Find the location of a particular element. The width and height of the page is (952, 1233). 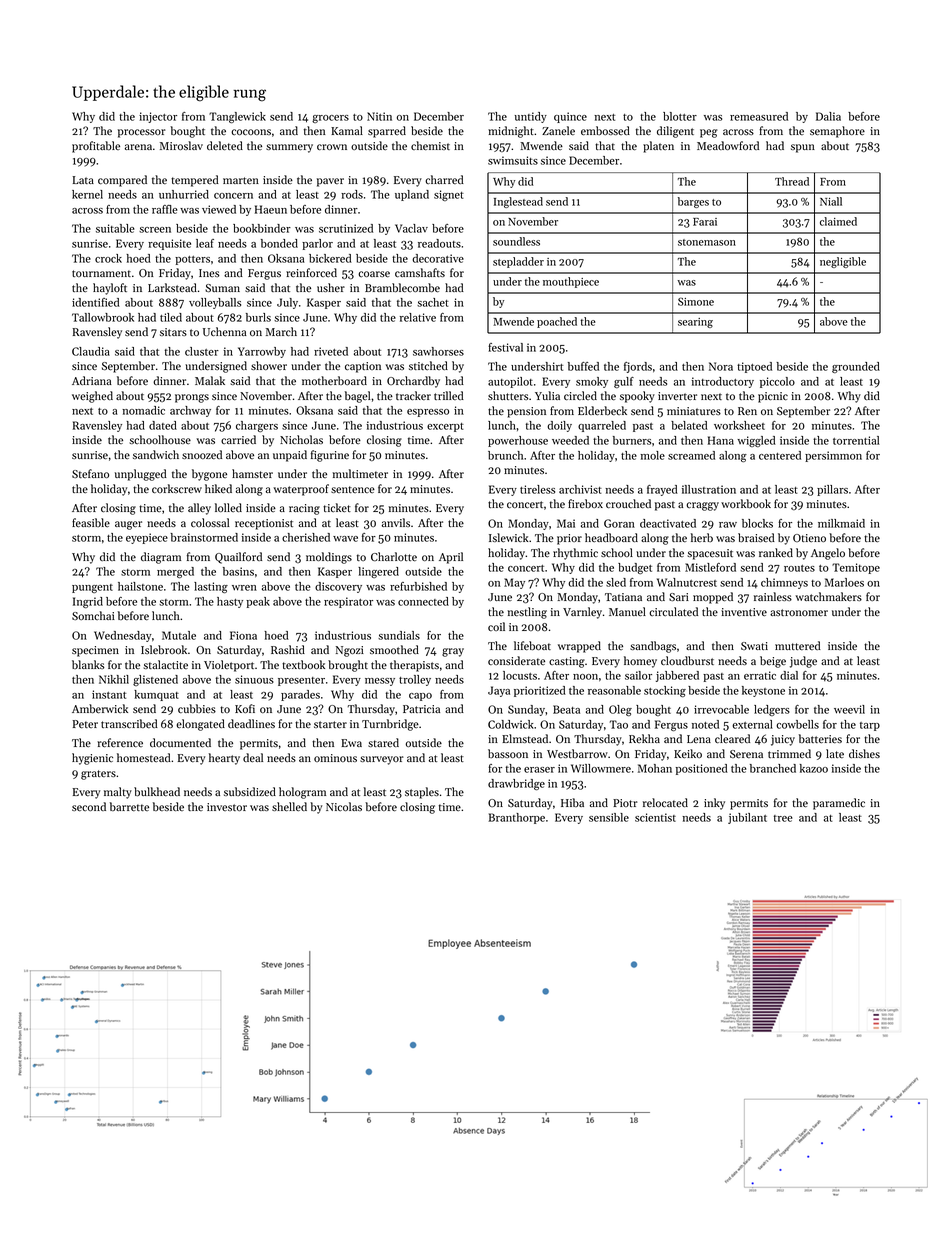

untidy is located at coordinates (531, 117).
